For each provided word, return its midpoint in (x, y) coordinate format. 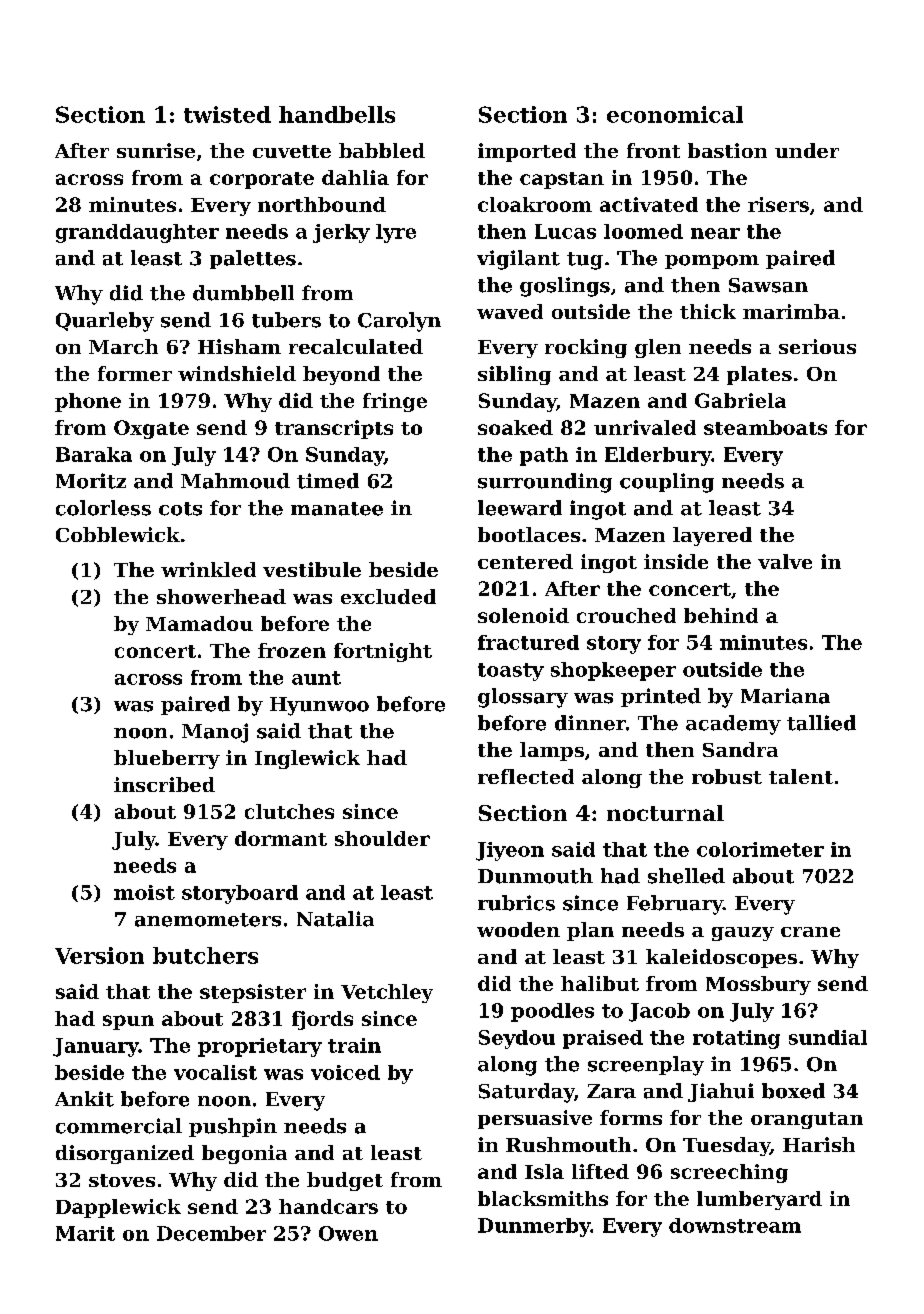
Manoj (215, 733)
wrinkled (208, 569)
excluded (388, 596)
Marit (85, 1233)
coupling (667, 483)
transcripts (334, 429)
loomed (643, 231)
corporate (262, 180)
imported (527, 152)
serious (817, 346)
